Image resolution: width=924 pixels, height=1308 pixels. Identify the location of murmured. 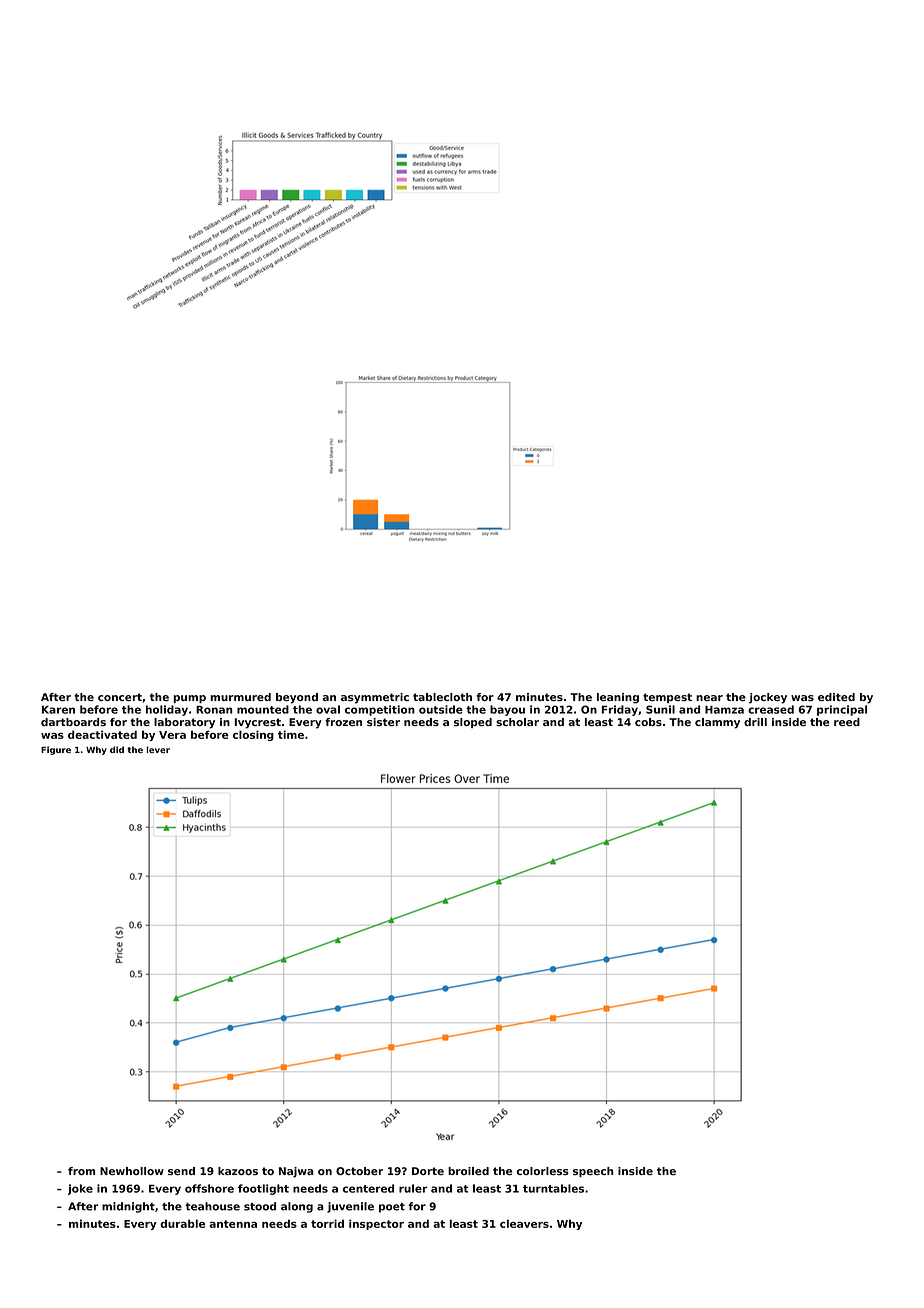
(240, 697).
